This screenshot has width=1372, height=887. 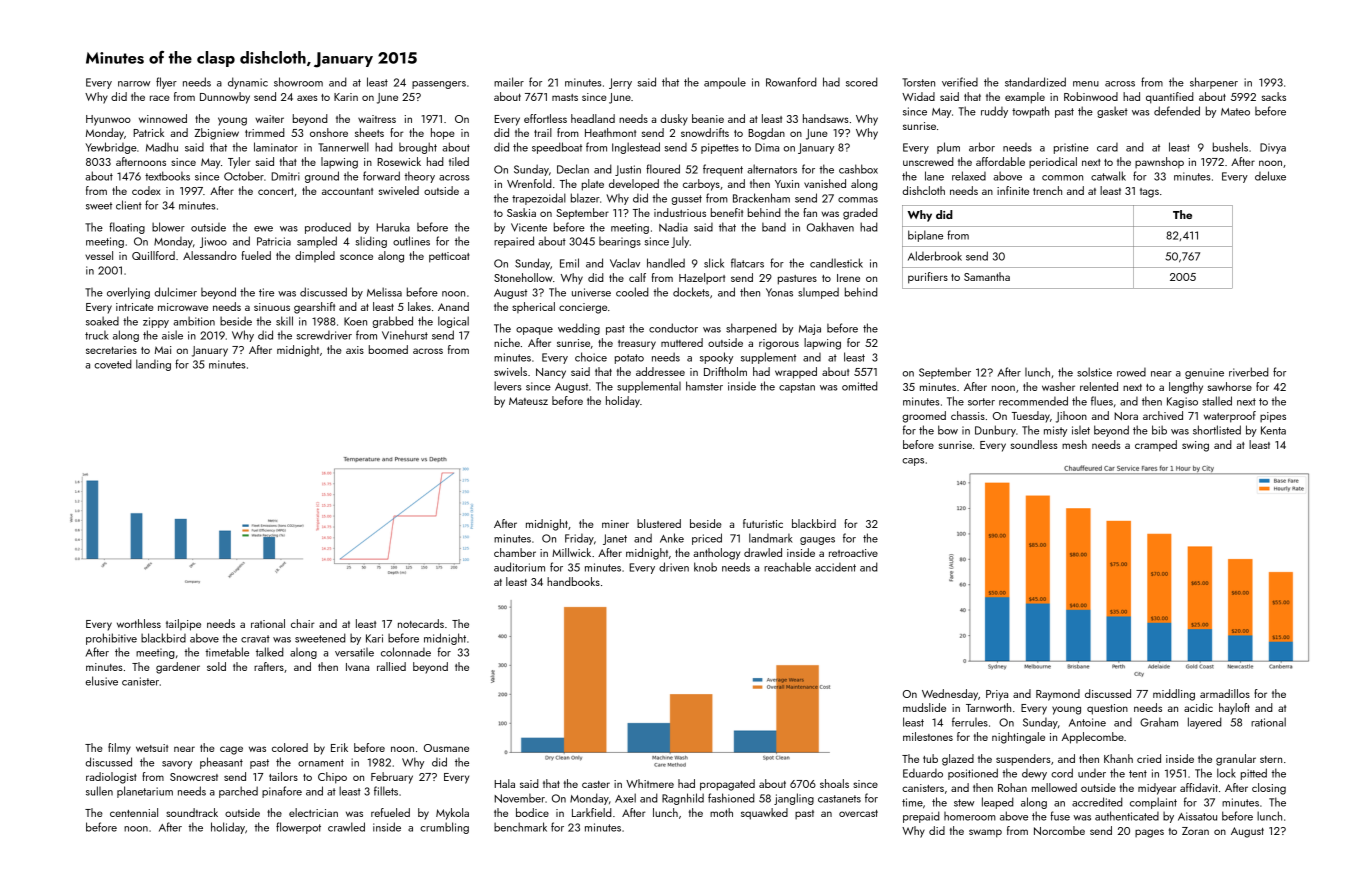 What do you see at coordinates (153, 365) in the screenshot?
I see `landing` at bounding box center [153, 365].
